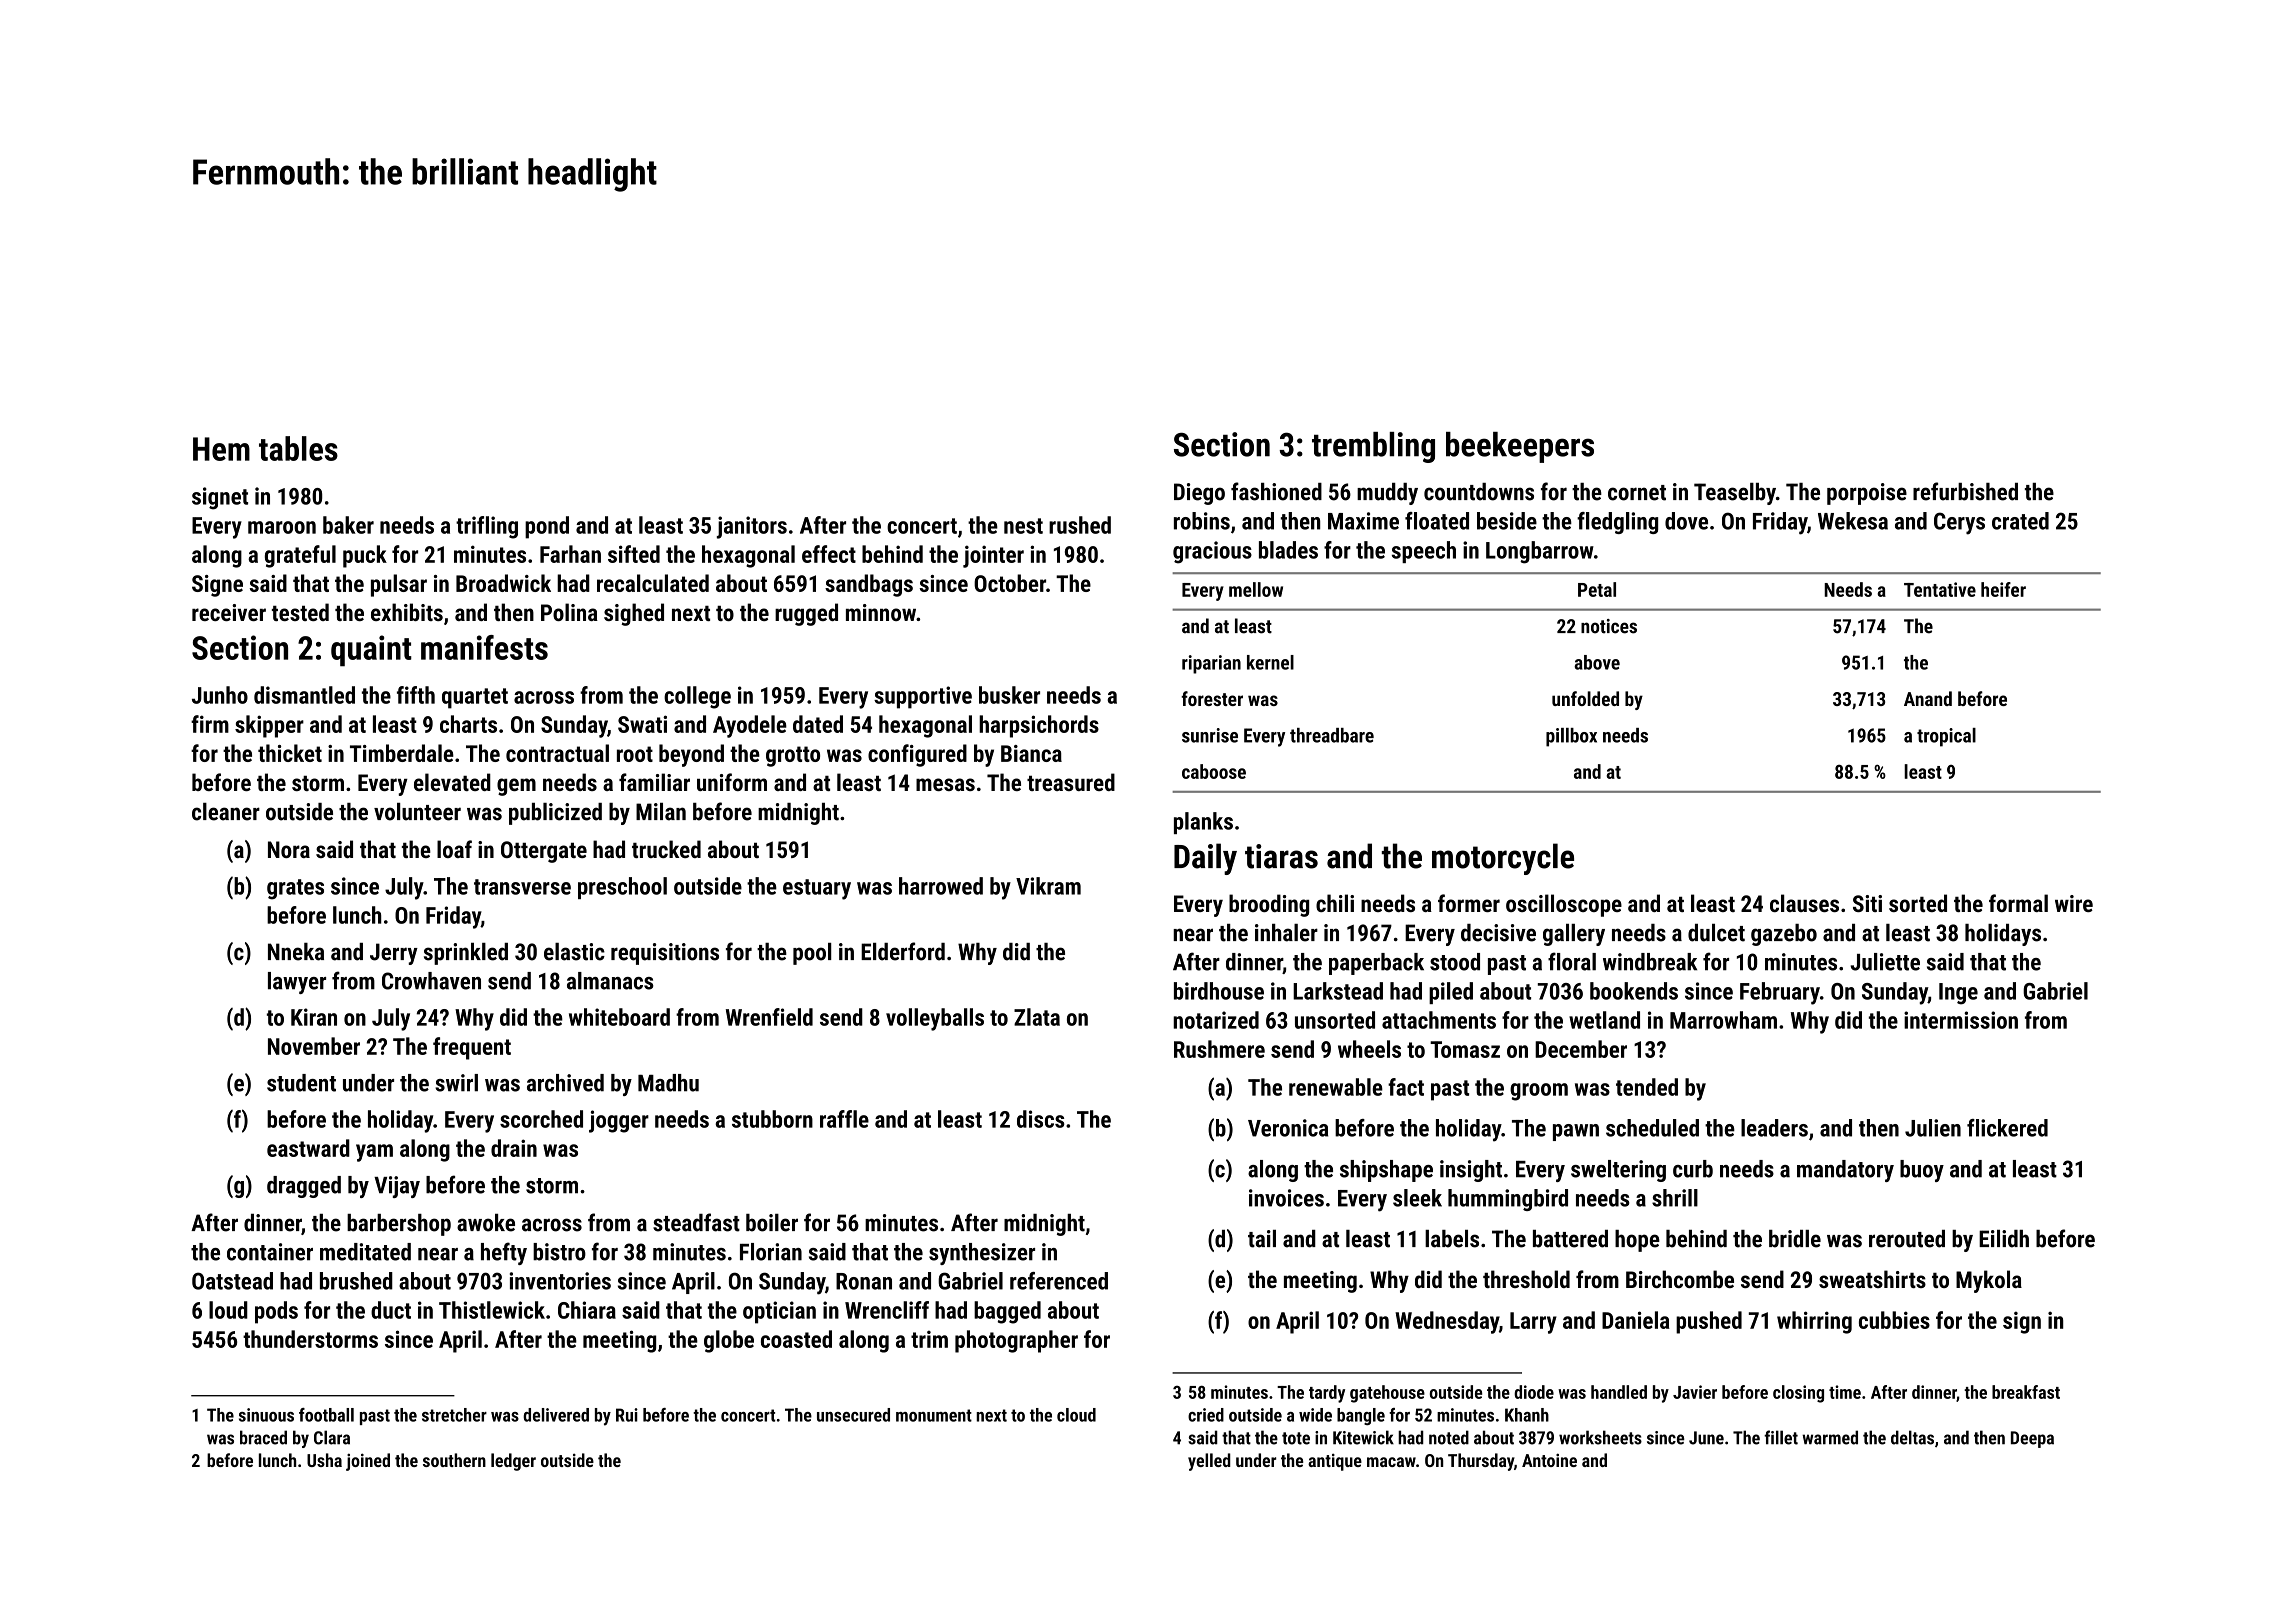 The image size is (2292, 1620). I want to click on Tentative, so click(1940, 589).
